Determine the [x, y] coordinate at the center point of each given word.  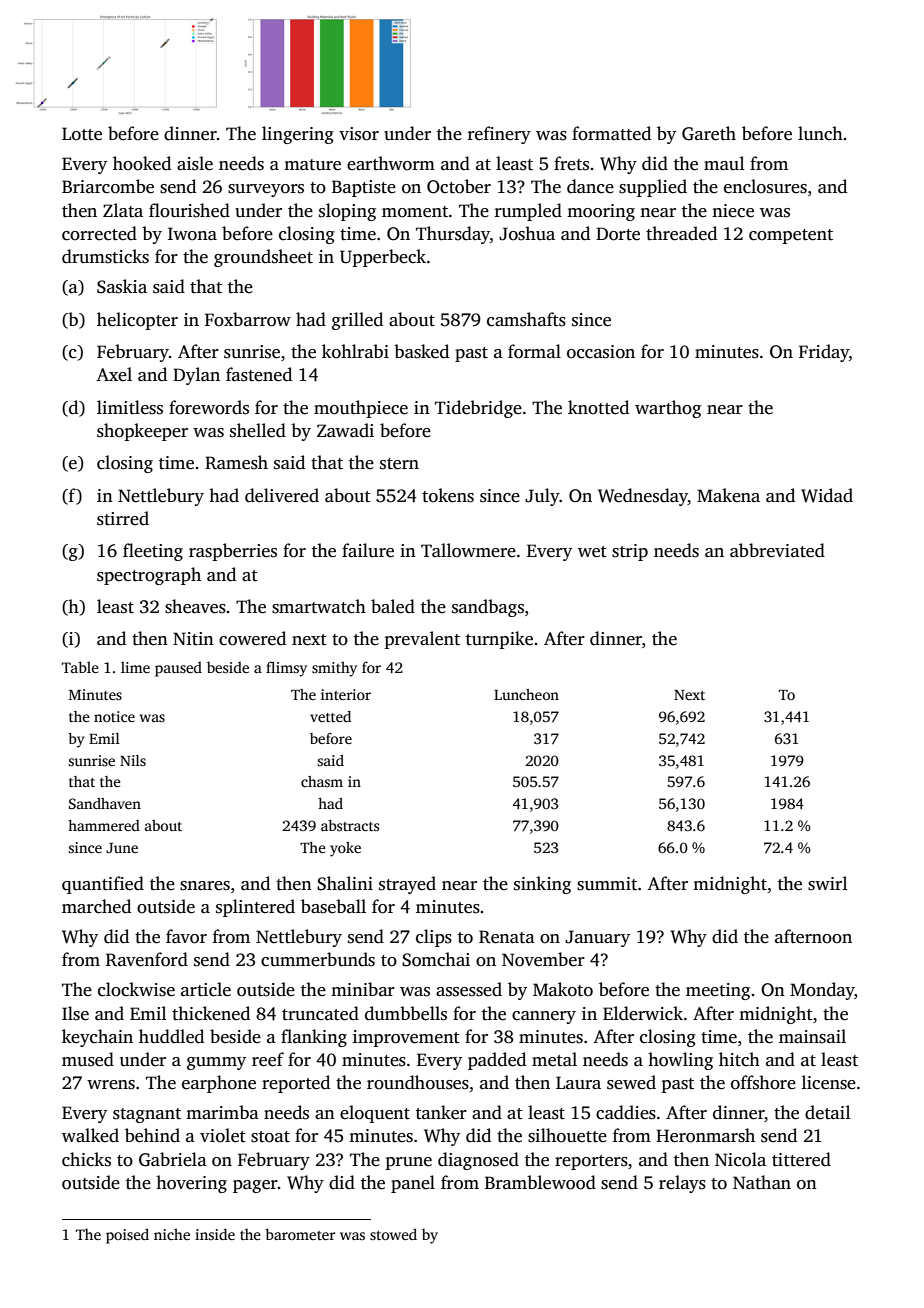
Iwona [192, 234]
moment [415, 212]
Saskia [122, 286]
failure [368, 550]
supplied [653, 188]
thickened [211, 1013]
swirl [828, 883]
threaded [681, 233]
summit [607, 884]
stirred [123, 518]
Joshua [527, 233]
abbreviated [777, 550]
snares [205, 886]
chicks [86, 1159]
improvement [406, 1038]
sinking [542, 885]
